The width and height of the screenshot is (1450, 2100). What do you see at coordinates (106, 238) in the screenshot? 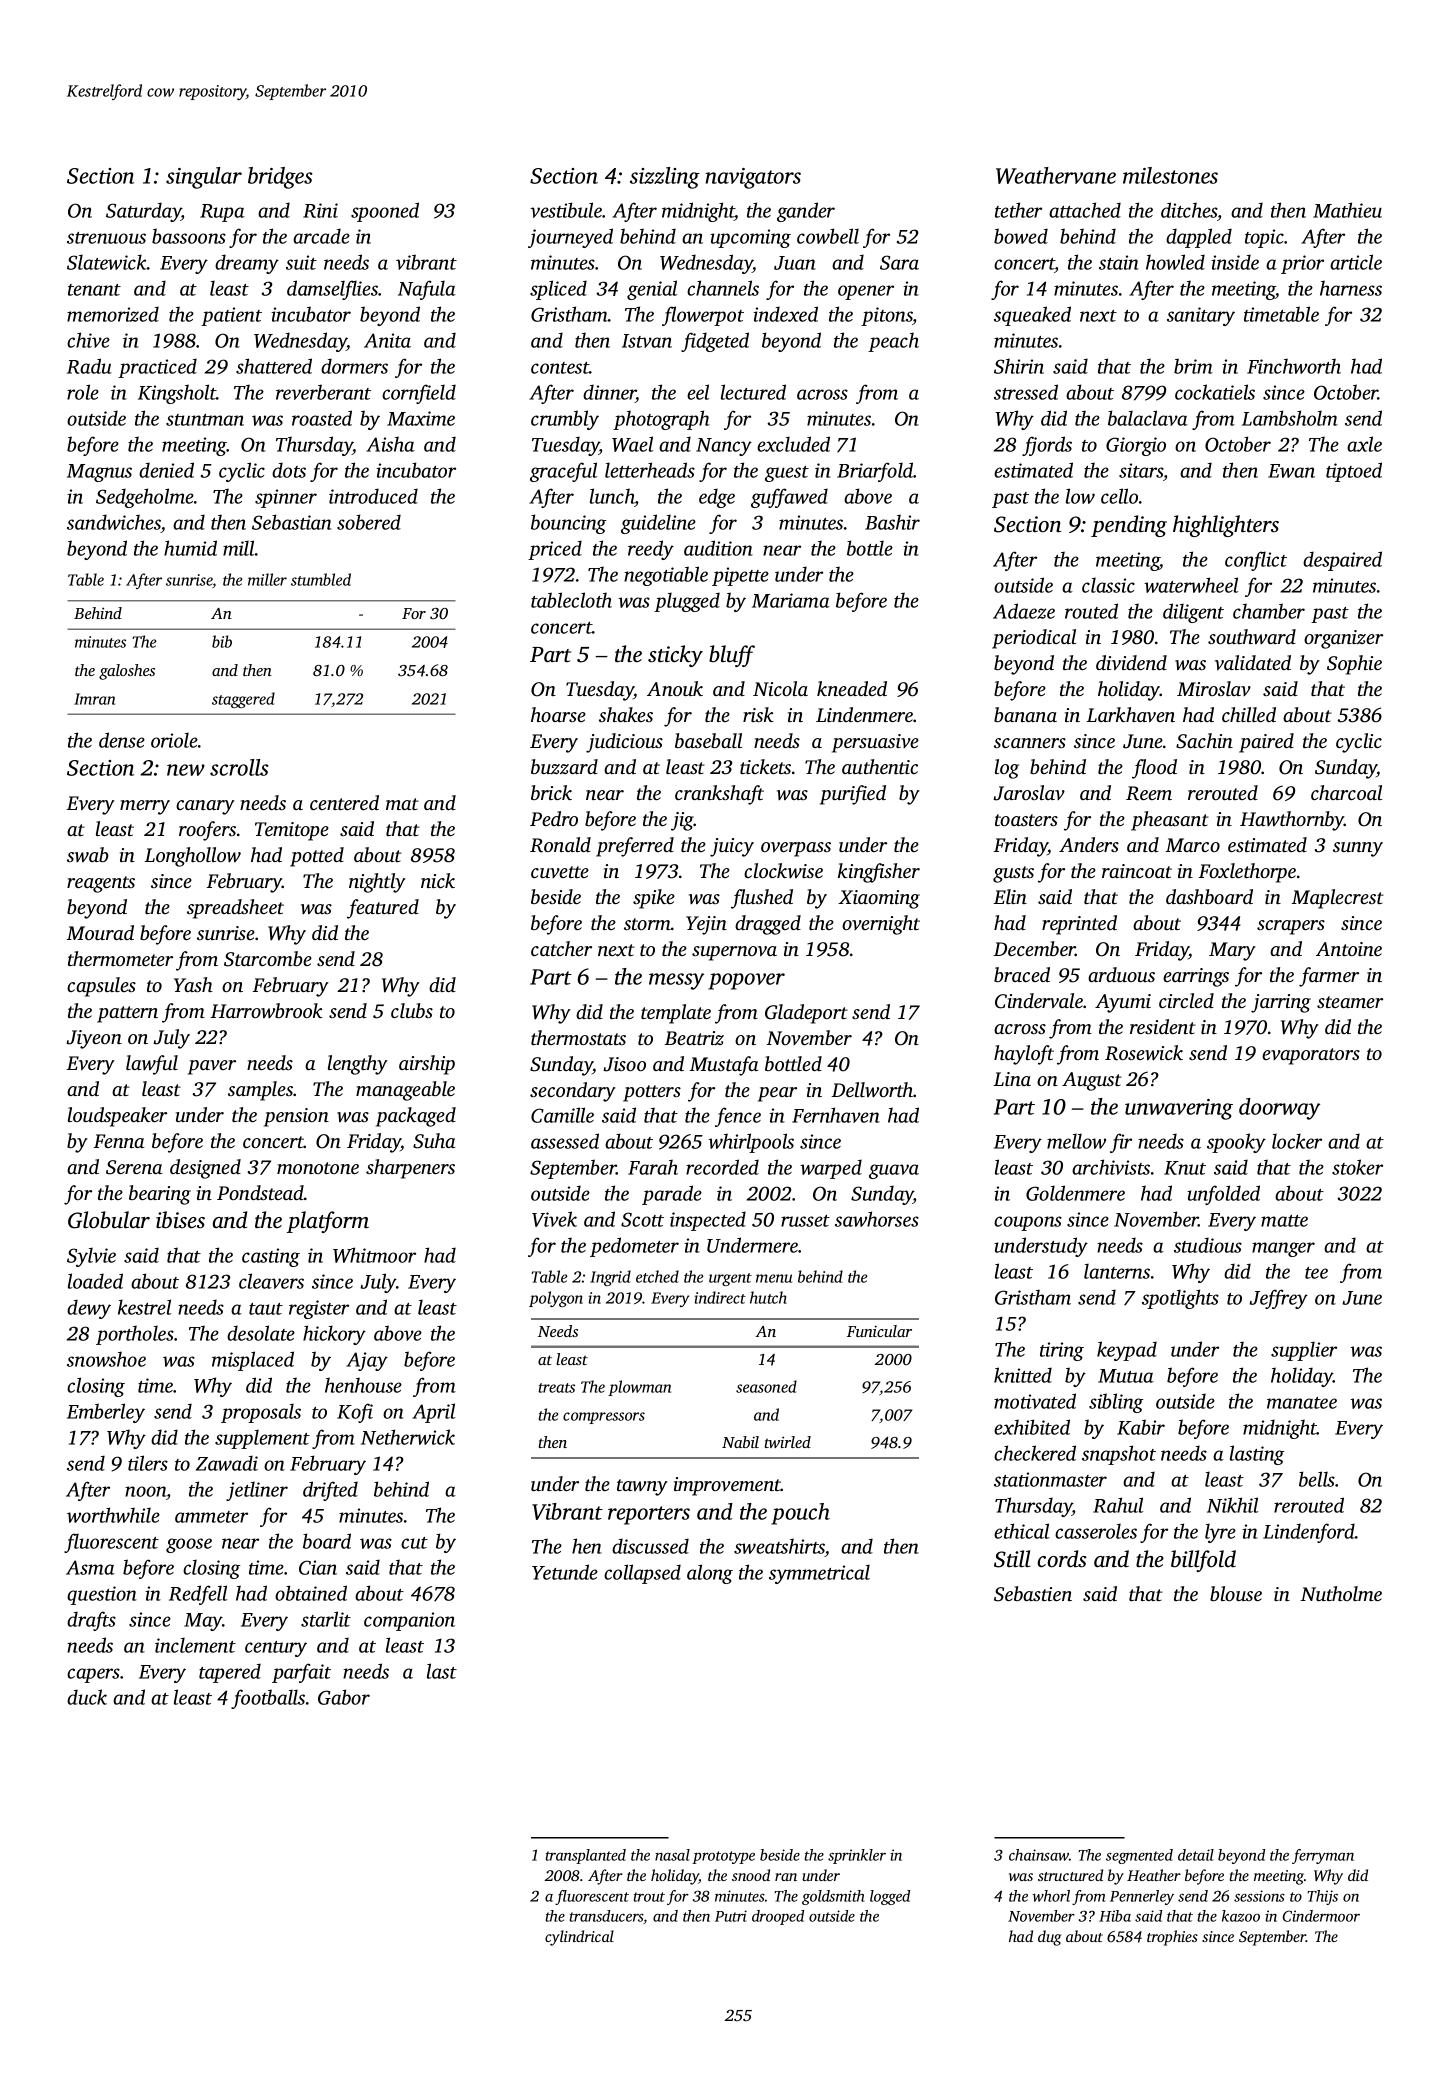
I see `strenuous` at bounding box center [106, 238].
